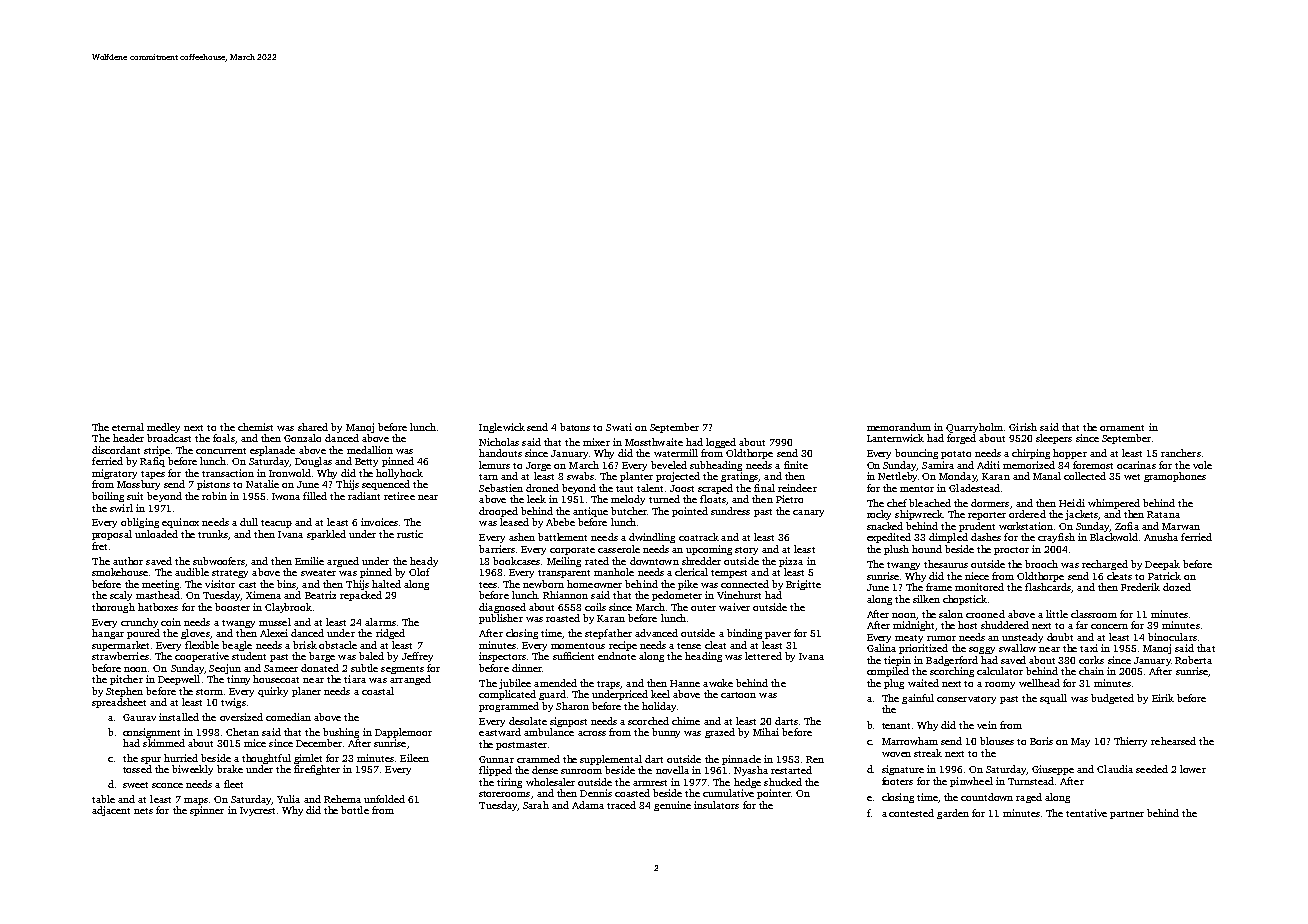  Describe the element at coordinates (305, 645) in the screenshot. I see `brisk` at that location.
